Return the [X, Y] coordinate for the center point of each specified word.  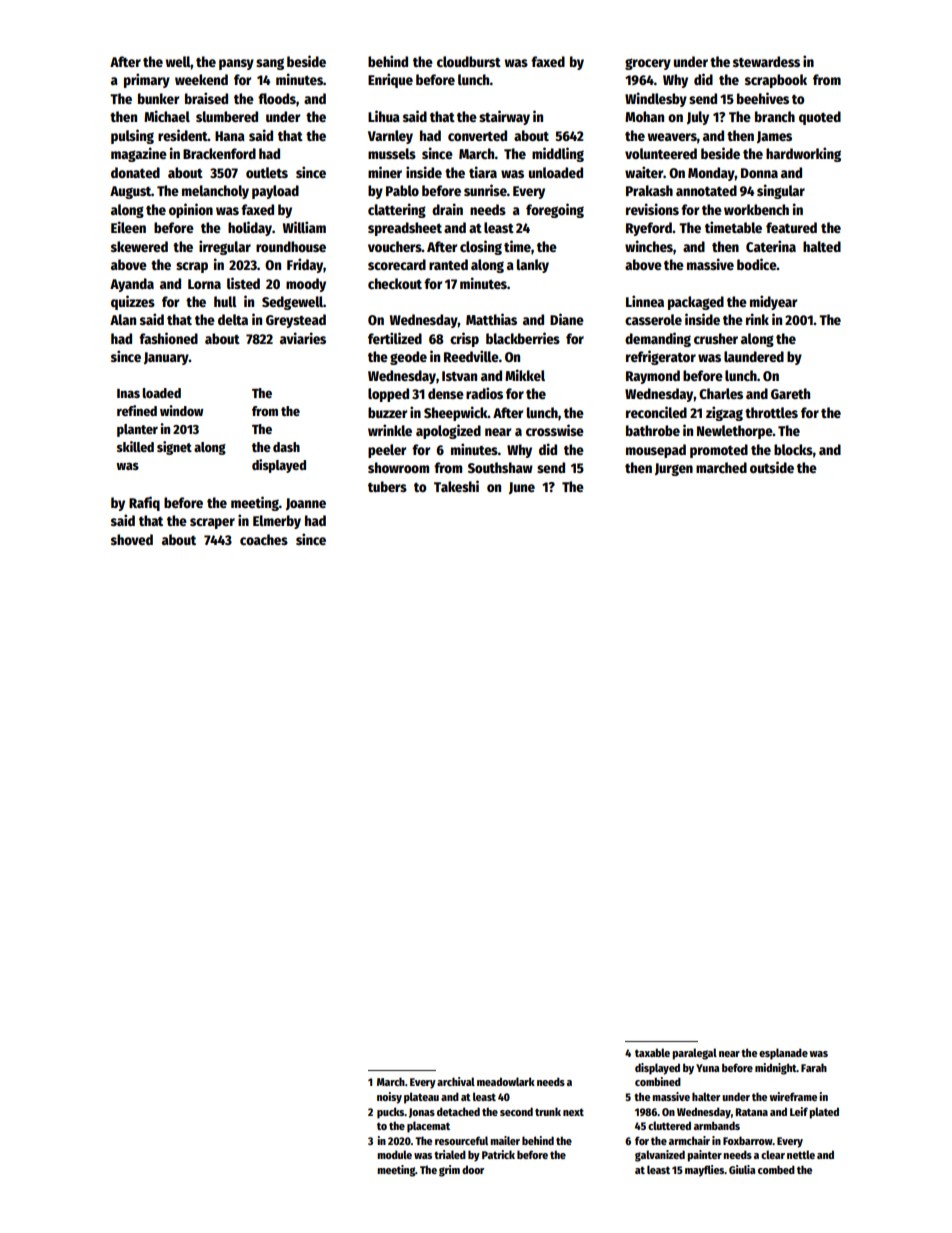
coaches [264, 539]
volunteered [661, 153]
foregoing [555, 210]
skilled [135, 446]
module [394, 1154]
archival [456, 1081]
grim [449, 1171]
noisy [389, 1098]
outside [772, 467]
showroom [398, 467]
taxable [652, 1052]
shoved [132, 539]
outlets [267, 172]
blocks [793, 449]
